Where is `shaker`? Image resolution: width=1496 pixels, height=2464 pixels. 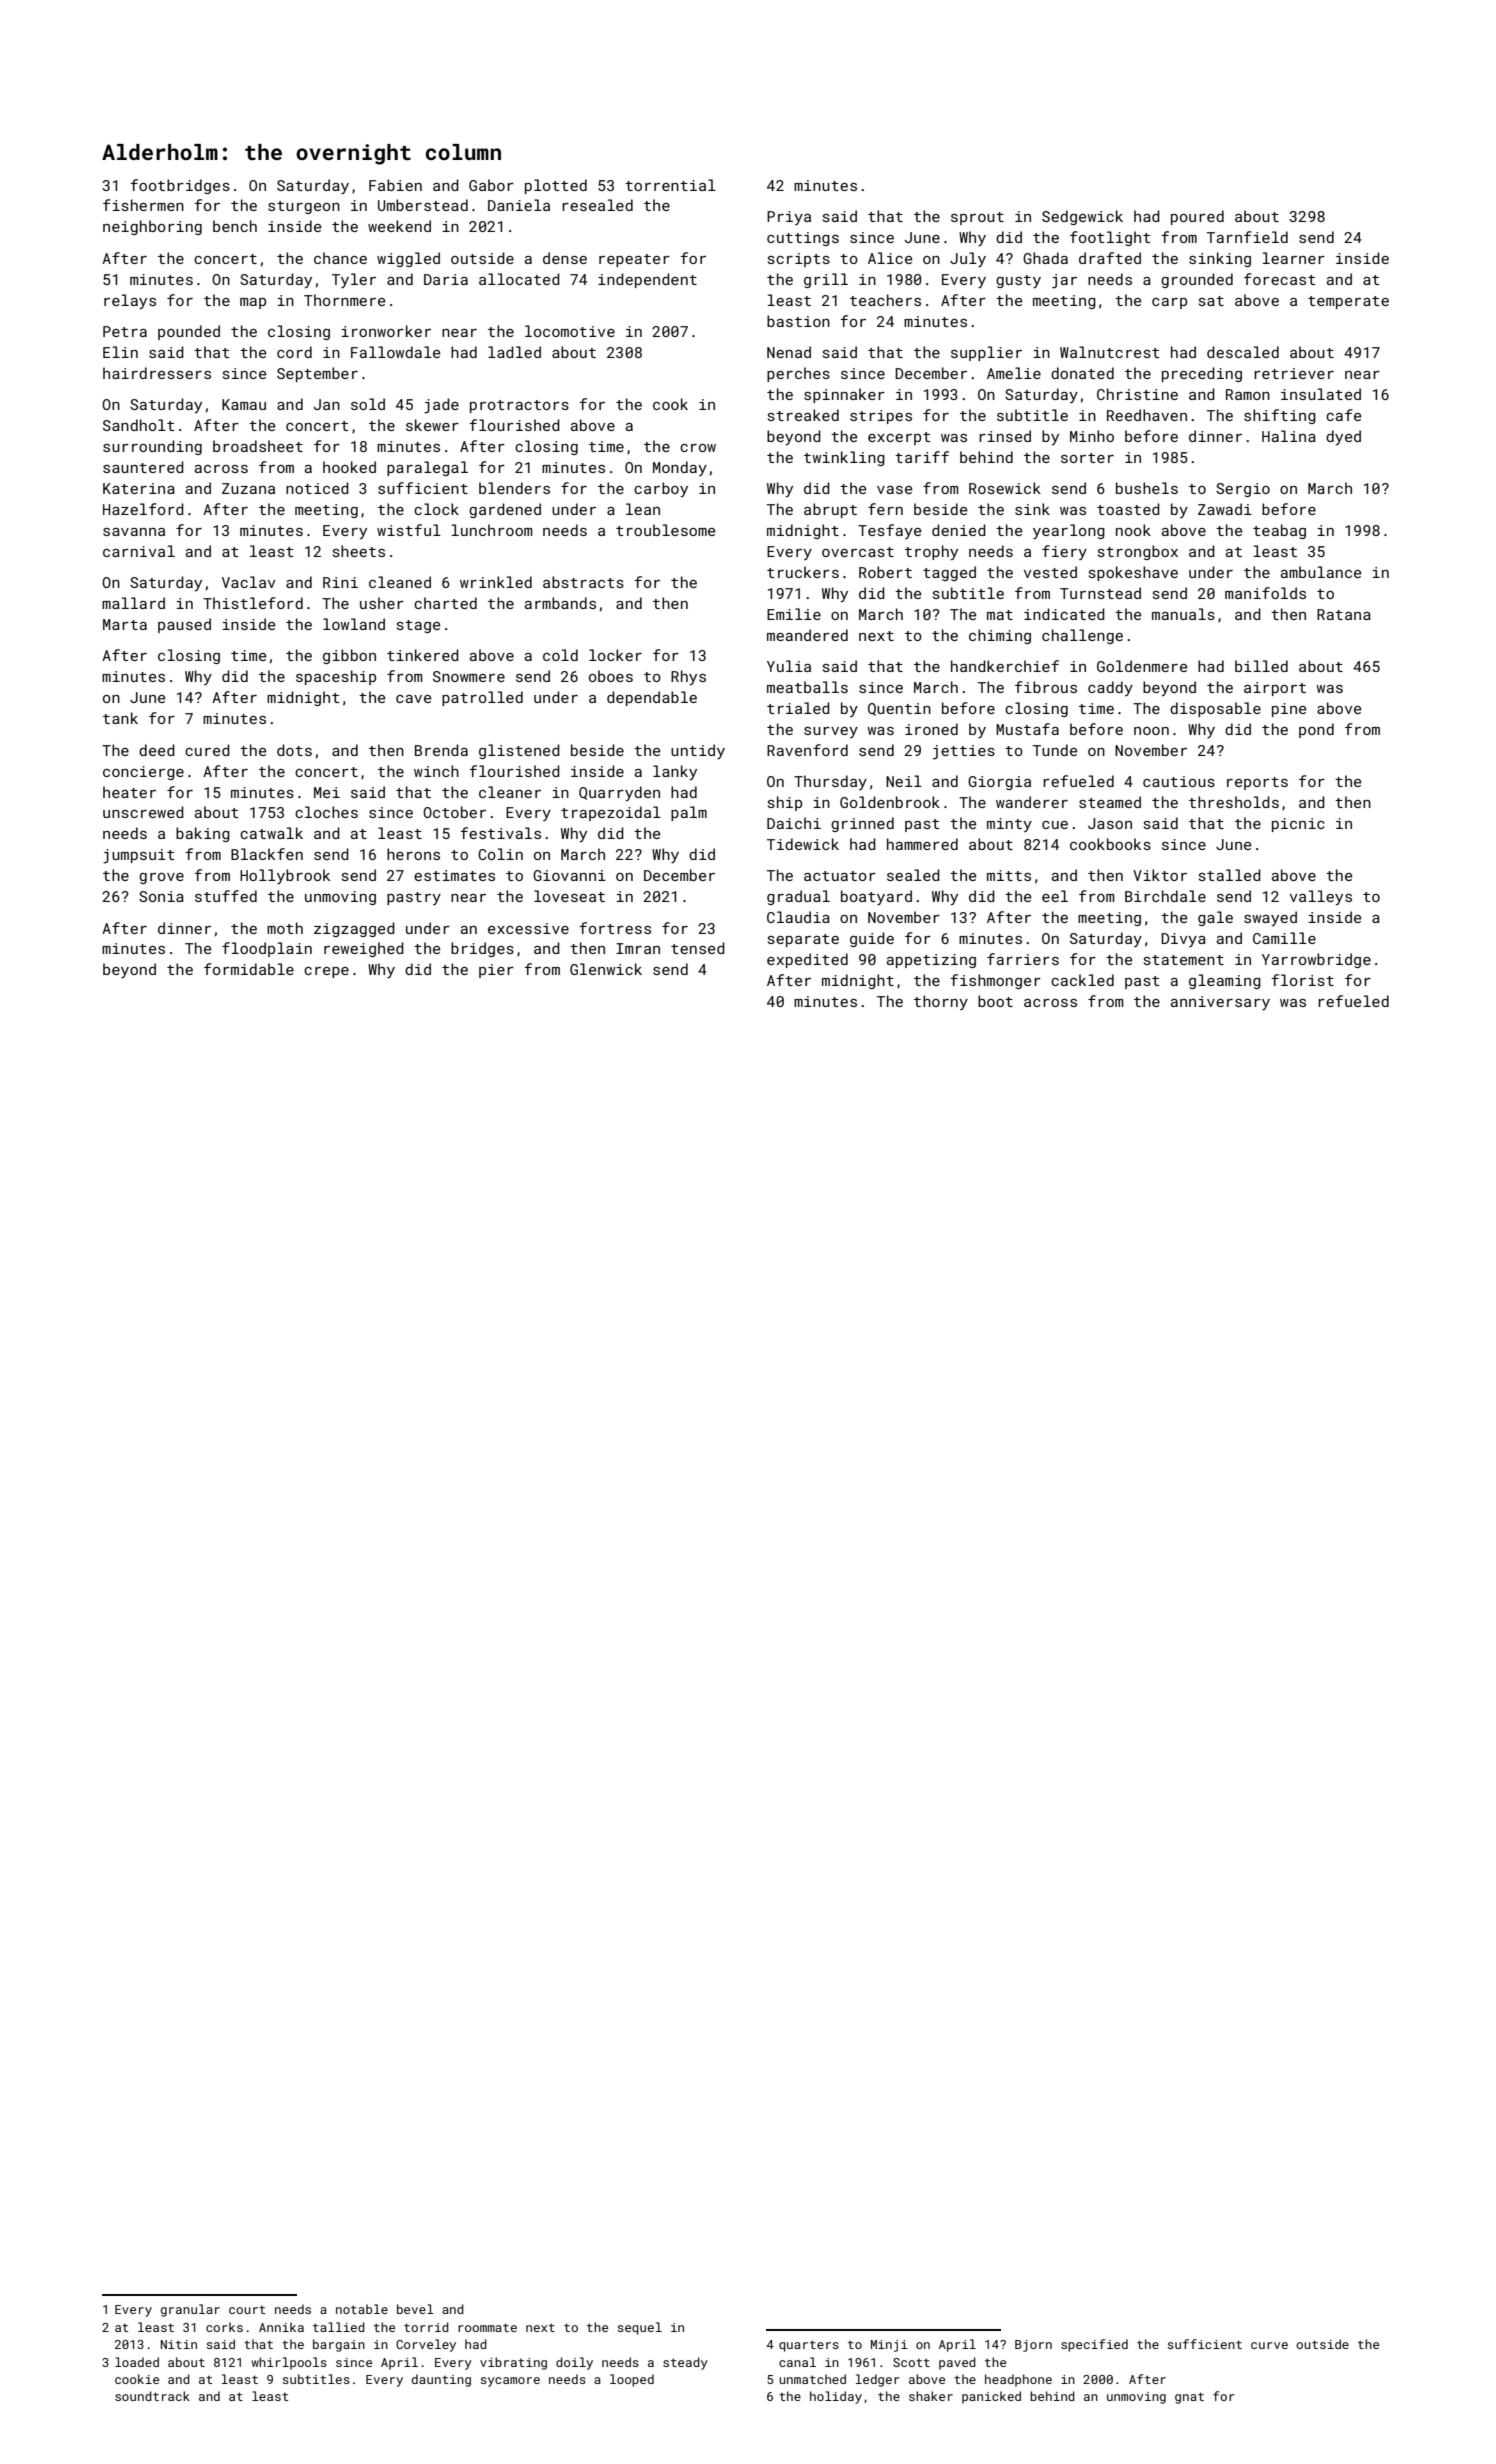
shaker is located at coordinates (931, 2396).
